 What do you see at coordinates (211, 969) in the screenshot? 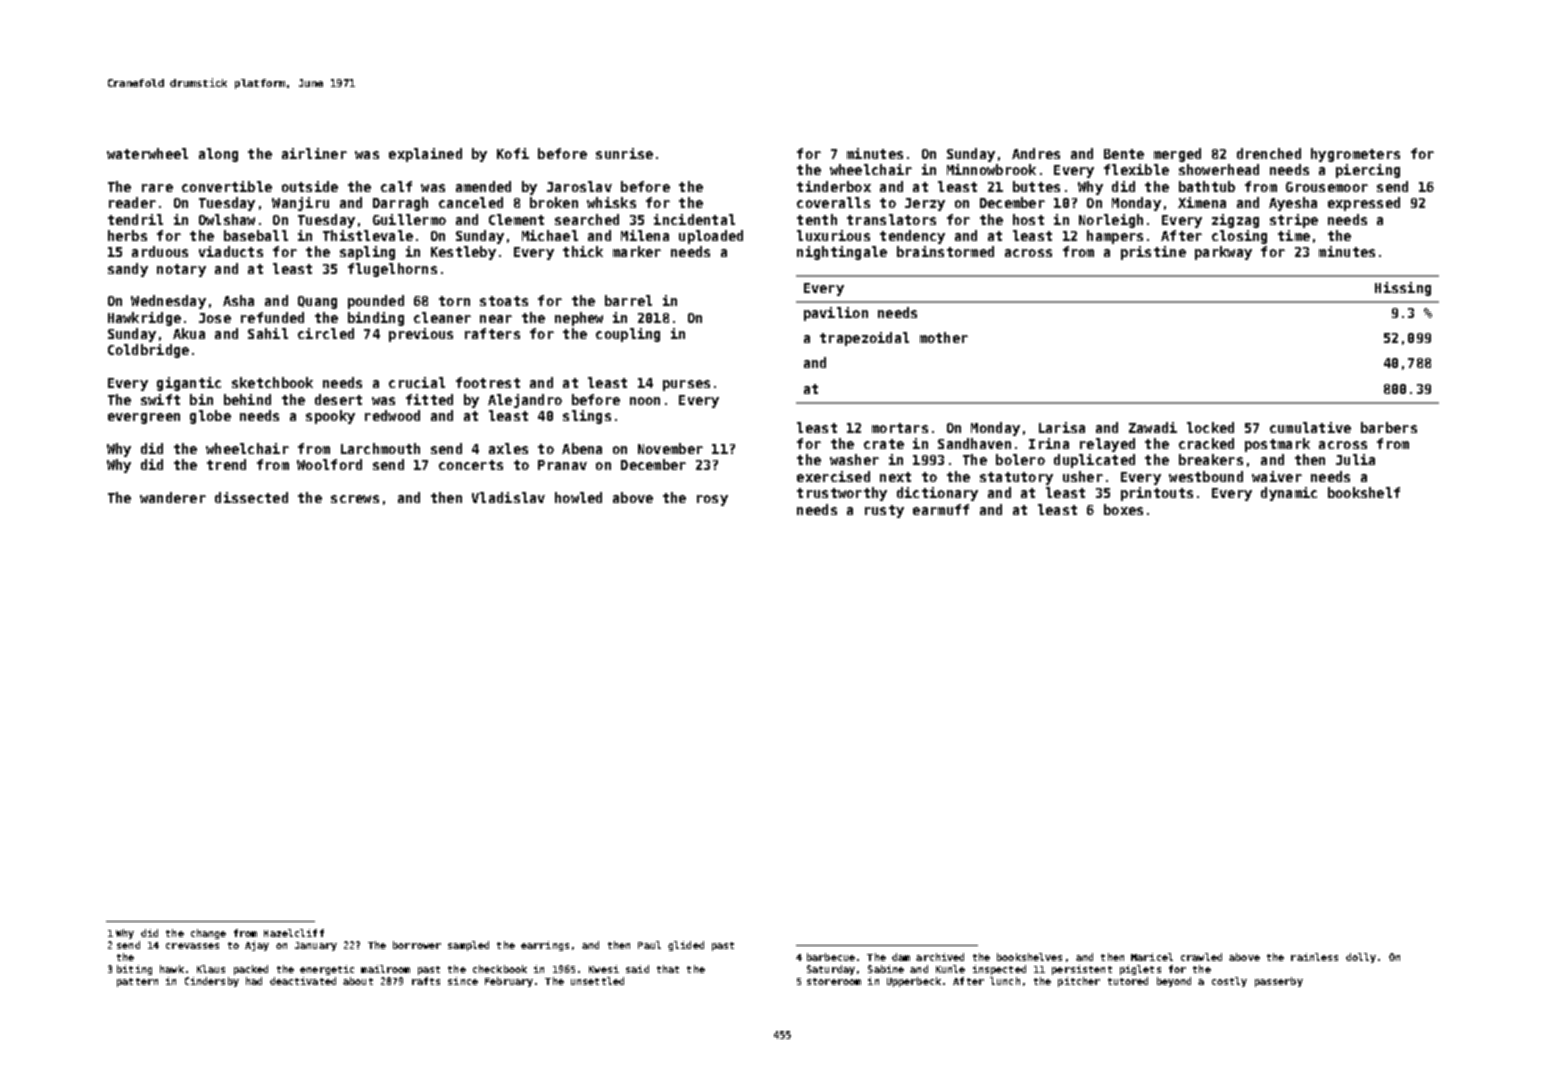
I see `Klaus` at bounding box center [211, 969].
